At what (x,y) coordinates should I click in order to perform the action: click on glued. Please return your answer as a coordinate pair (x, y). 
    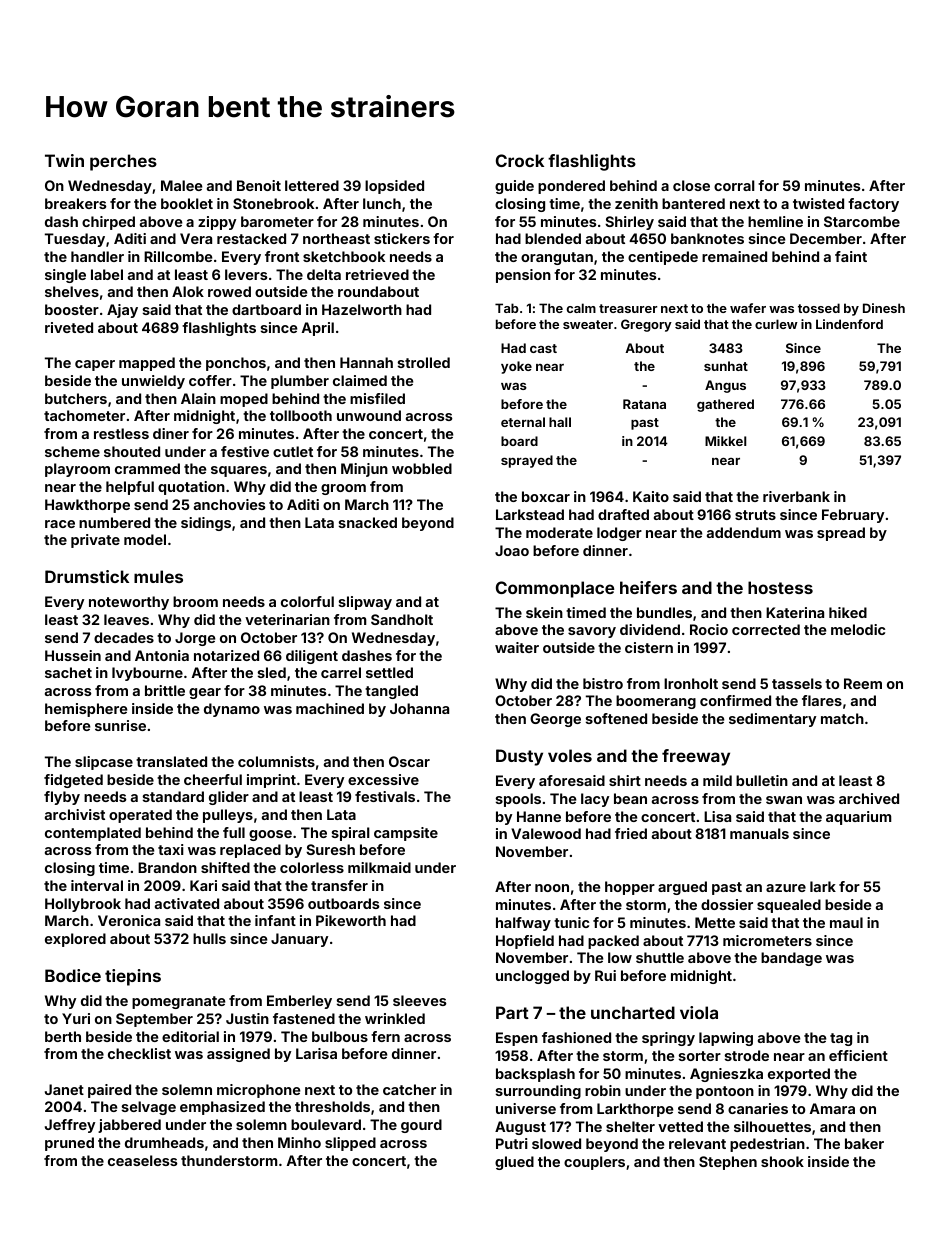
    Looking at the image, I should click on (514, 1163).
